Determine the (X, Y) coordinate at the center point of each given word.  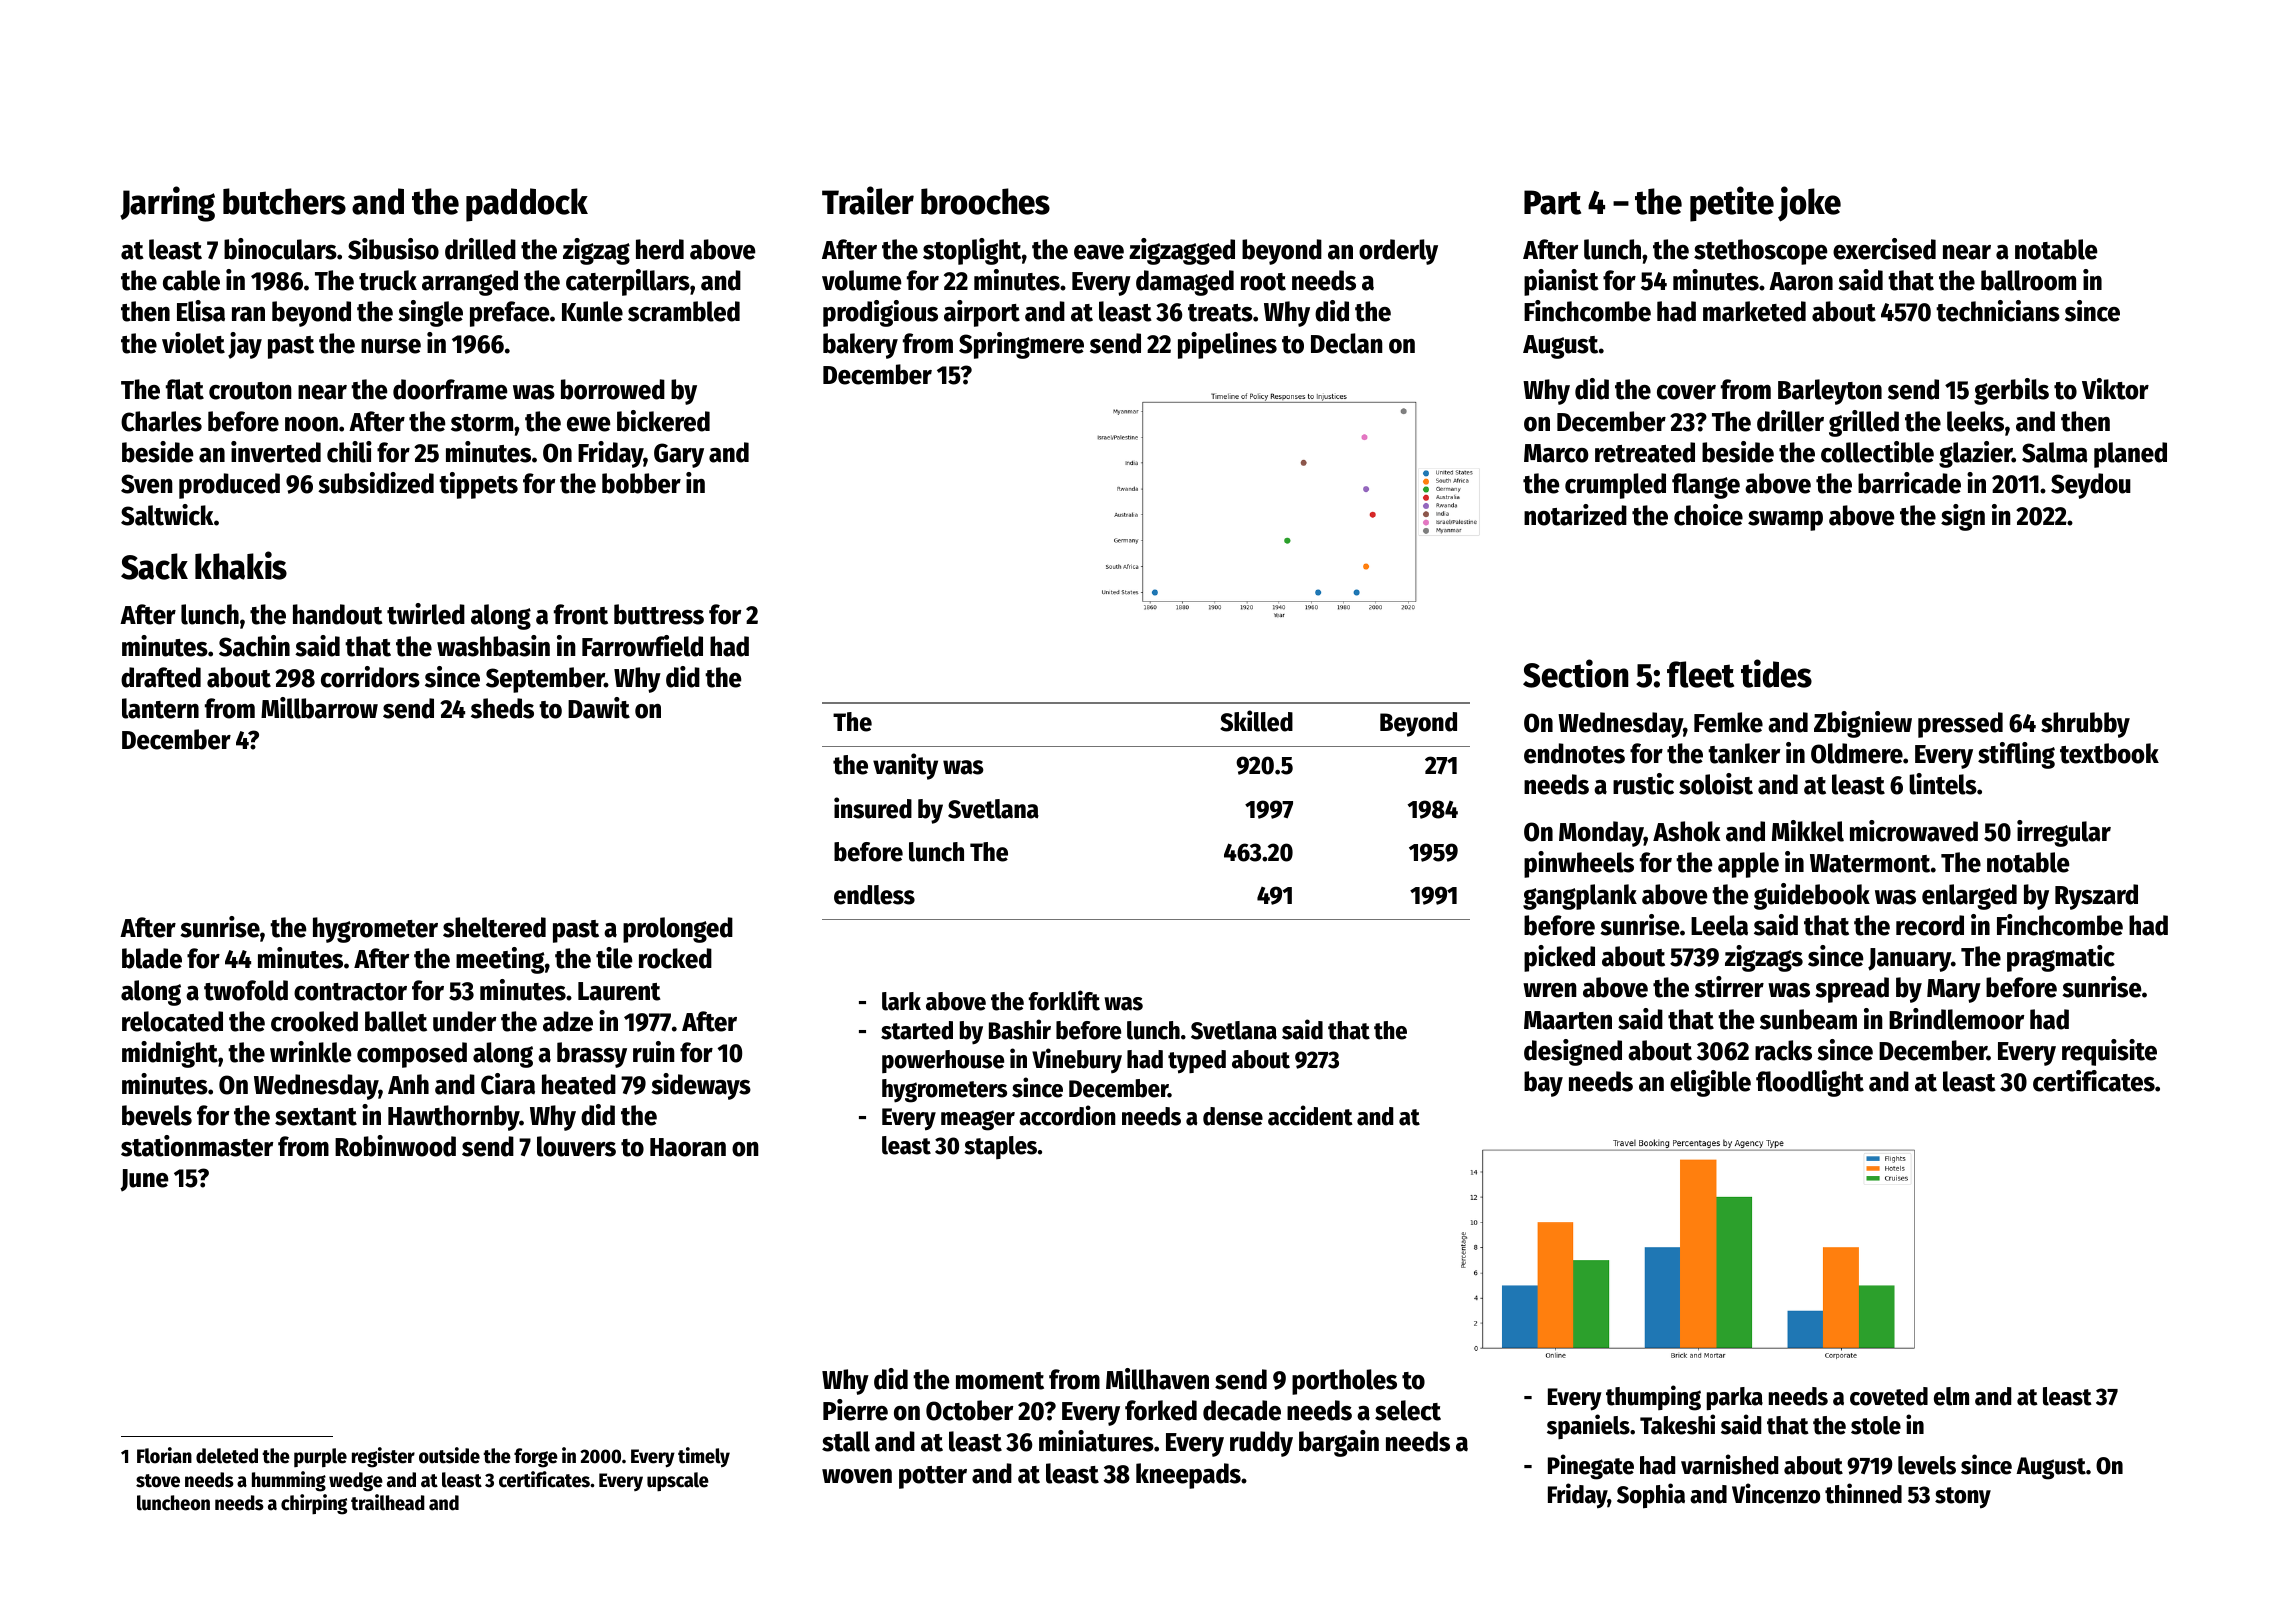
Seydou (2091, 486)
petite (1732, 204)
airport (982, 313)
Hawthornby (454, 1118)
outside (449, 1455)
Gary (679, 455)
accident (1310, 1115)
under (464, 1021)
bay (1543, 1084)
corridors (370, 677)
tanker (1744, 753)
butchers (284, 201)
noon (311, 424)
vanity (905, 766)
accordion (1067, 1115)
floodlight (1810, 1083)
